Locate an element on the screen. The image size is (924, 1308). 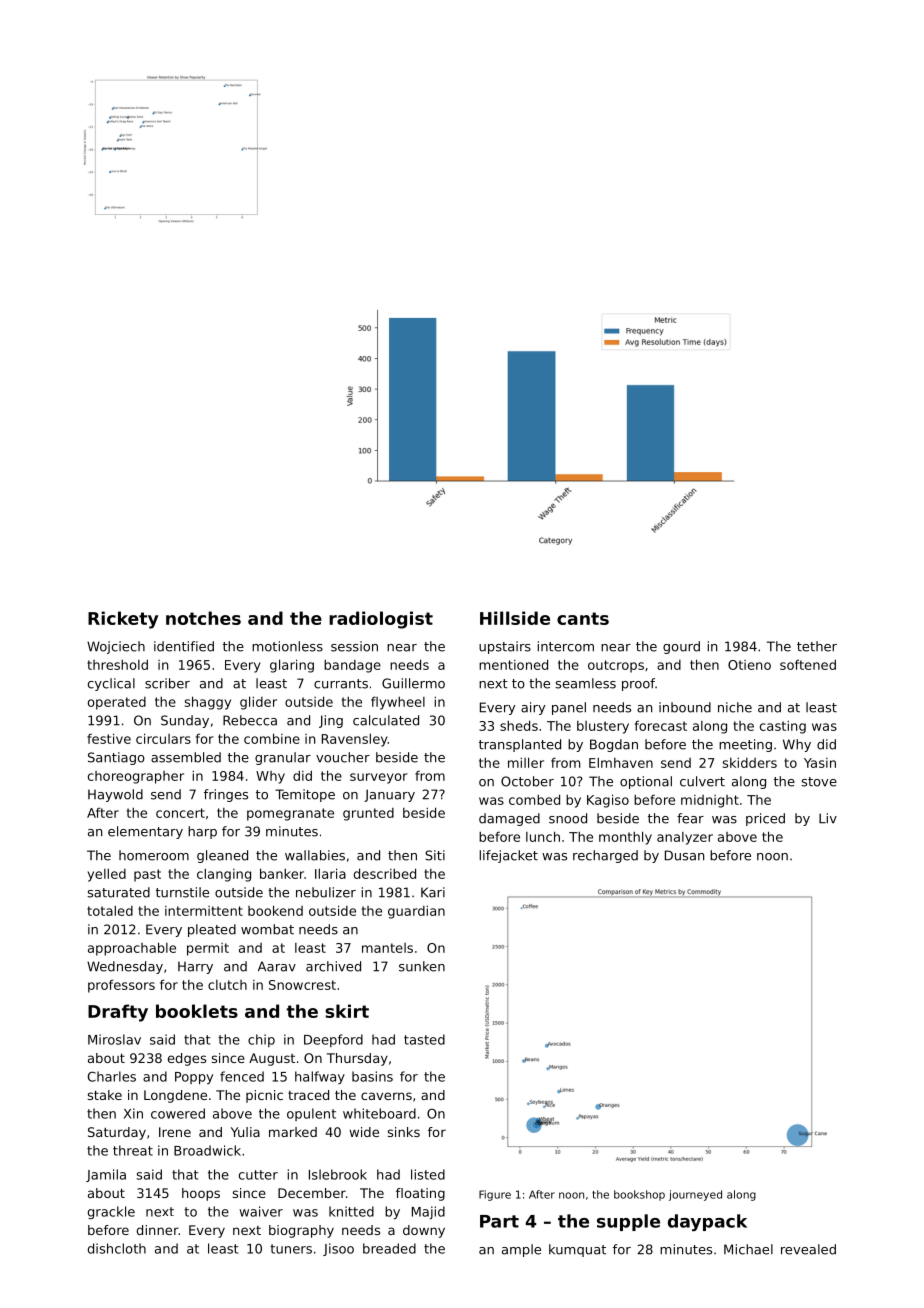
hoops is located at coordinates (201, 1194).
